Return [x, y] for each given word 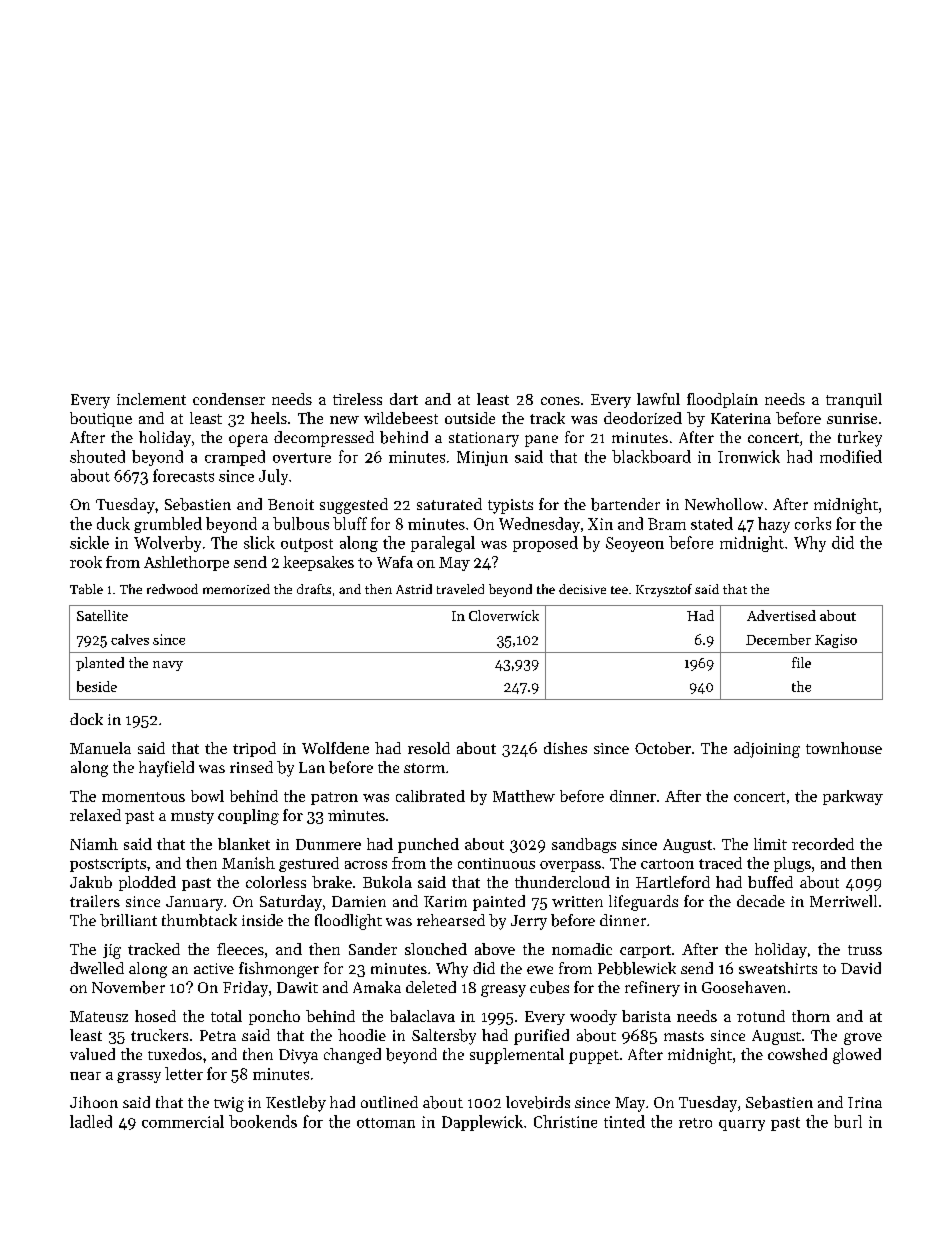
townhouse [844, 748]
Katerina [741, 418]
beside [97, 686]
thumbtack [199, 920]
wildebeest [401, 418]
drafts [314, 589]
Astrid [414, 589]
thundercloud [562, 882]
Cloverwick [504, 615]
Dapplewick [482, 1123]
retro [695, 1123]
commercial [183, 1121]
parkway [853, 797]
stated [712, 523]
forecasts [183, 475]
